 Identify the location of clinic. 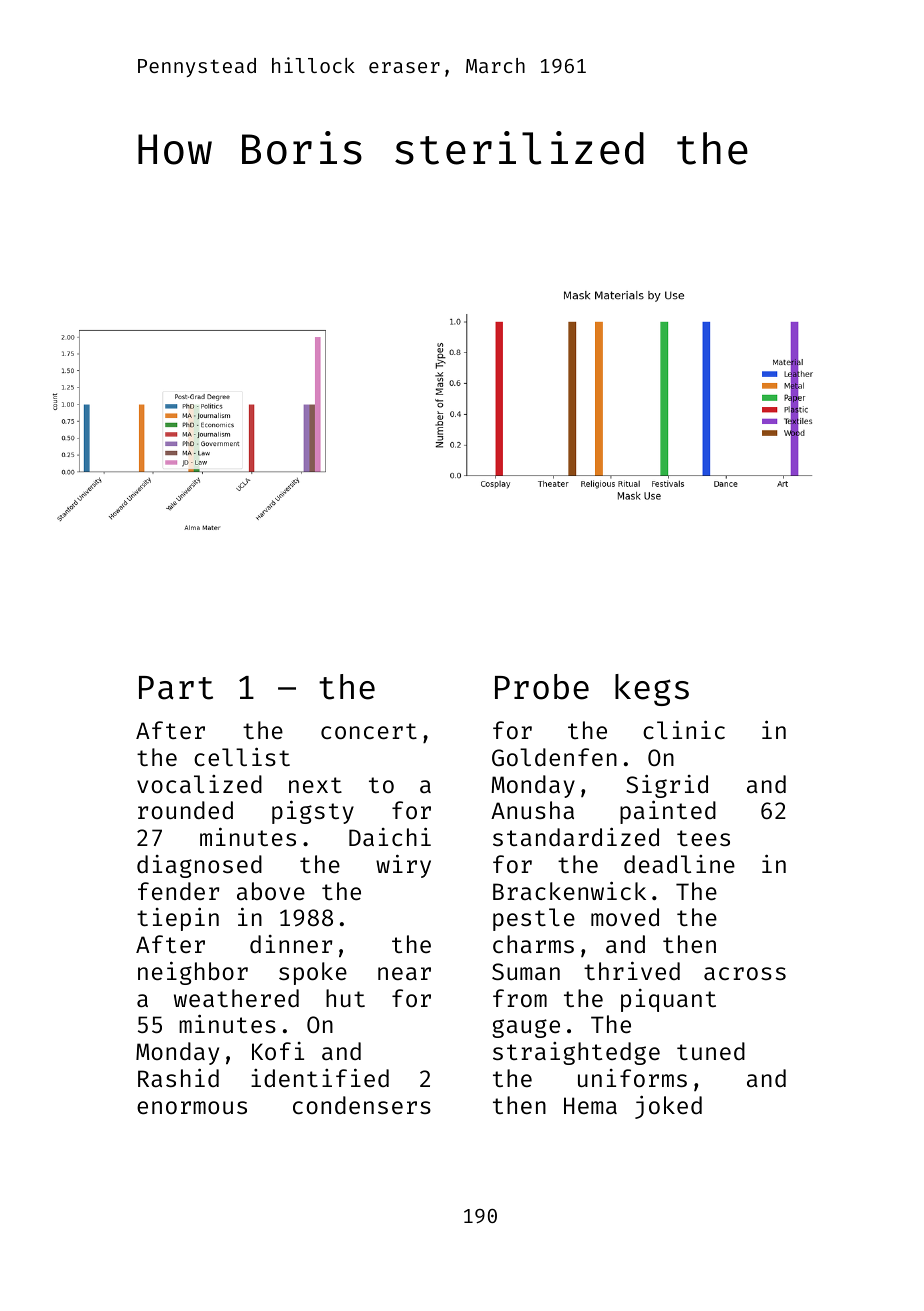
(684, 729).
